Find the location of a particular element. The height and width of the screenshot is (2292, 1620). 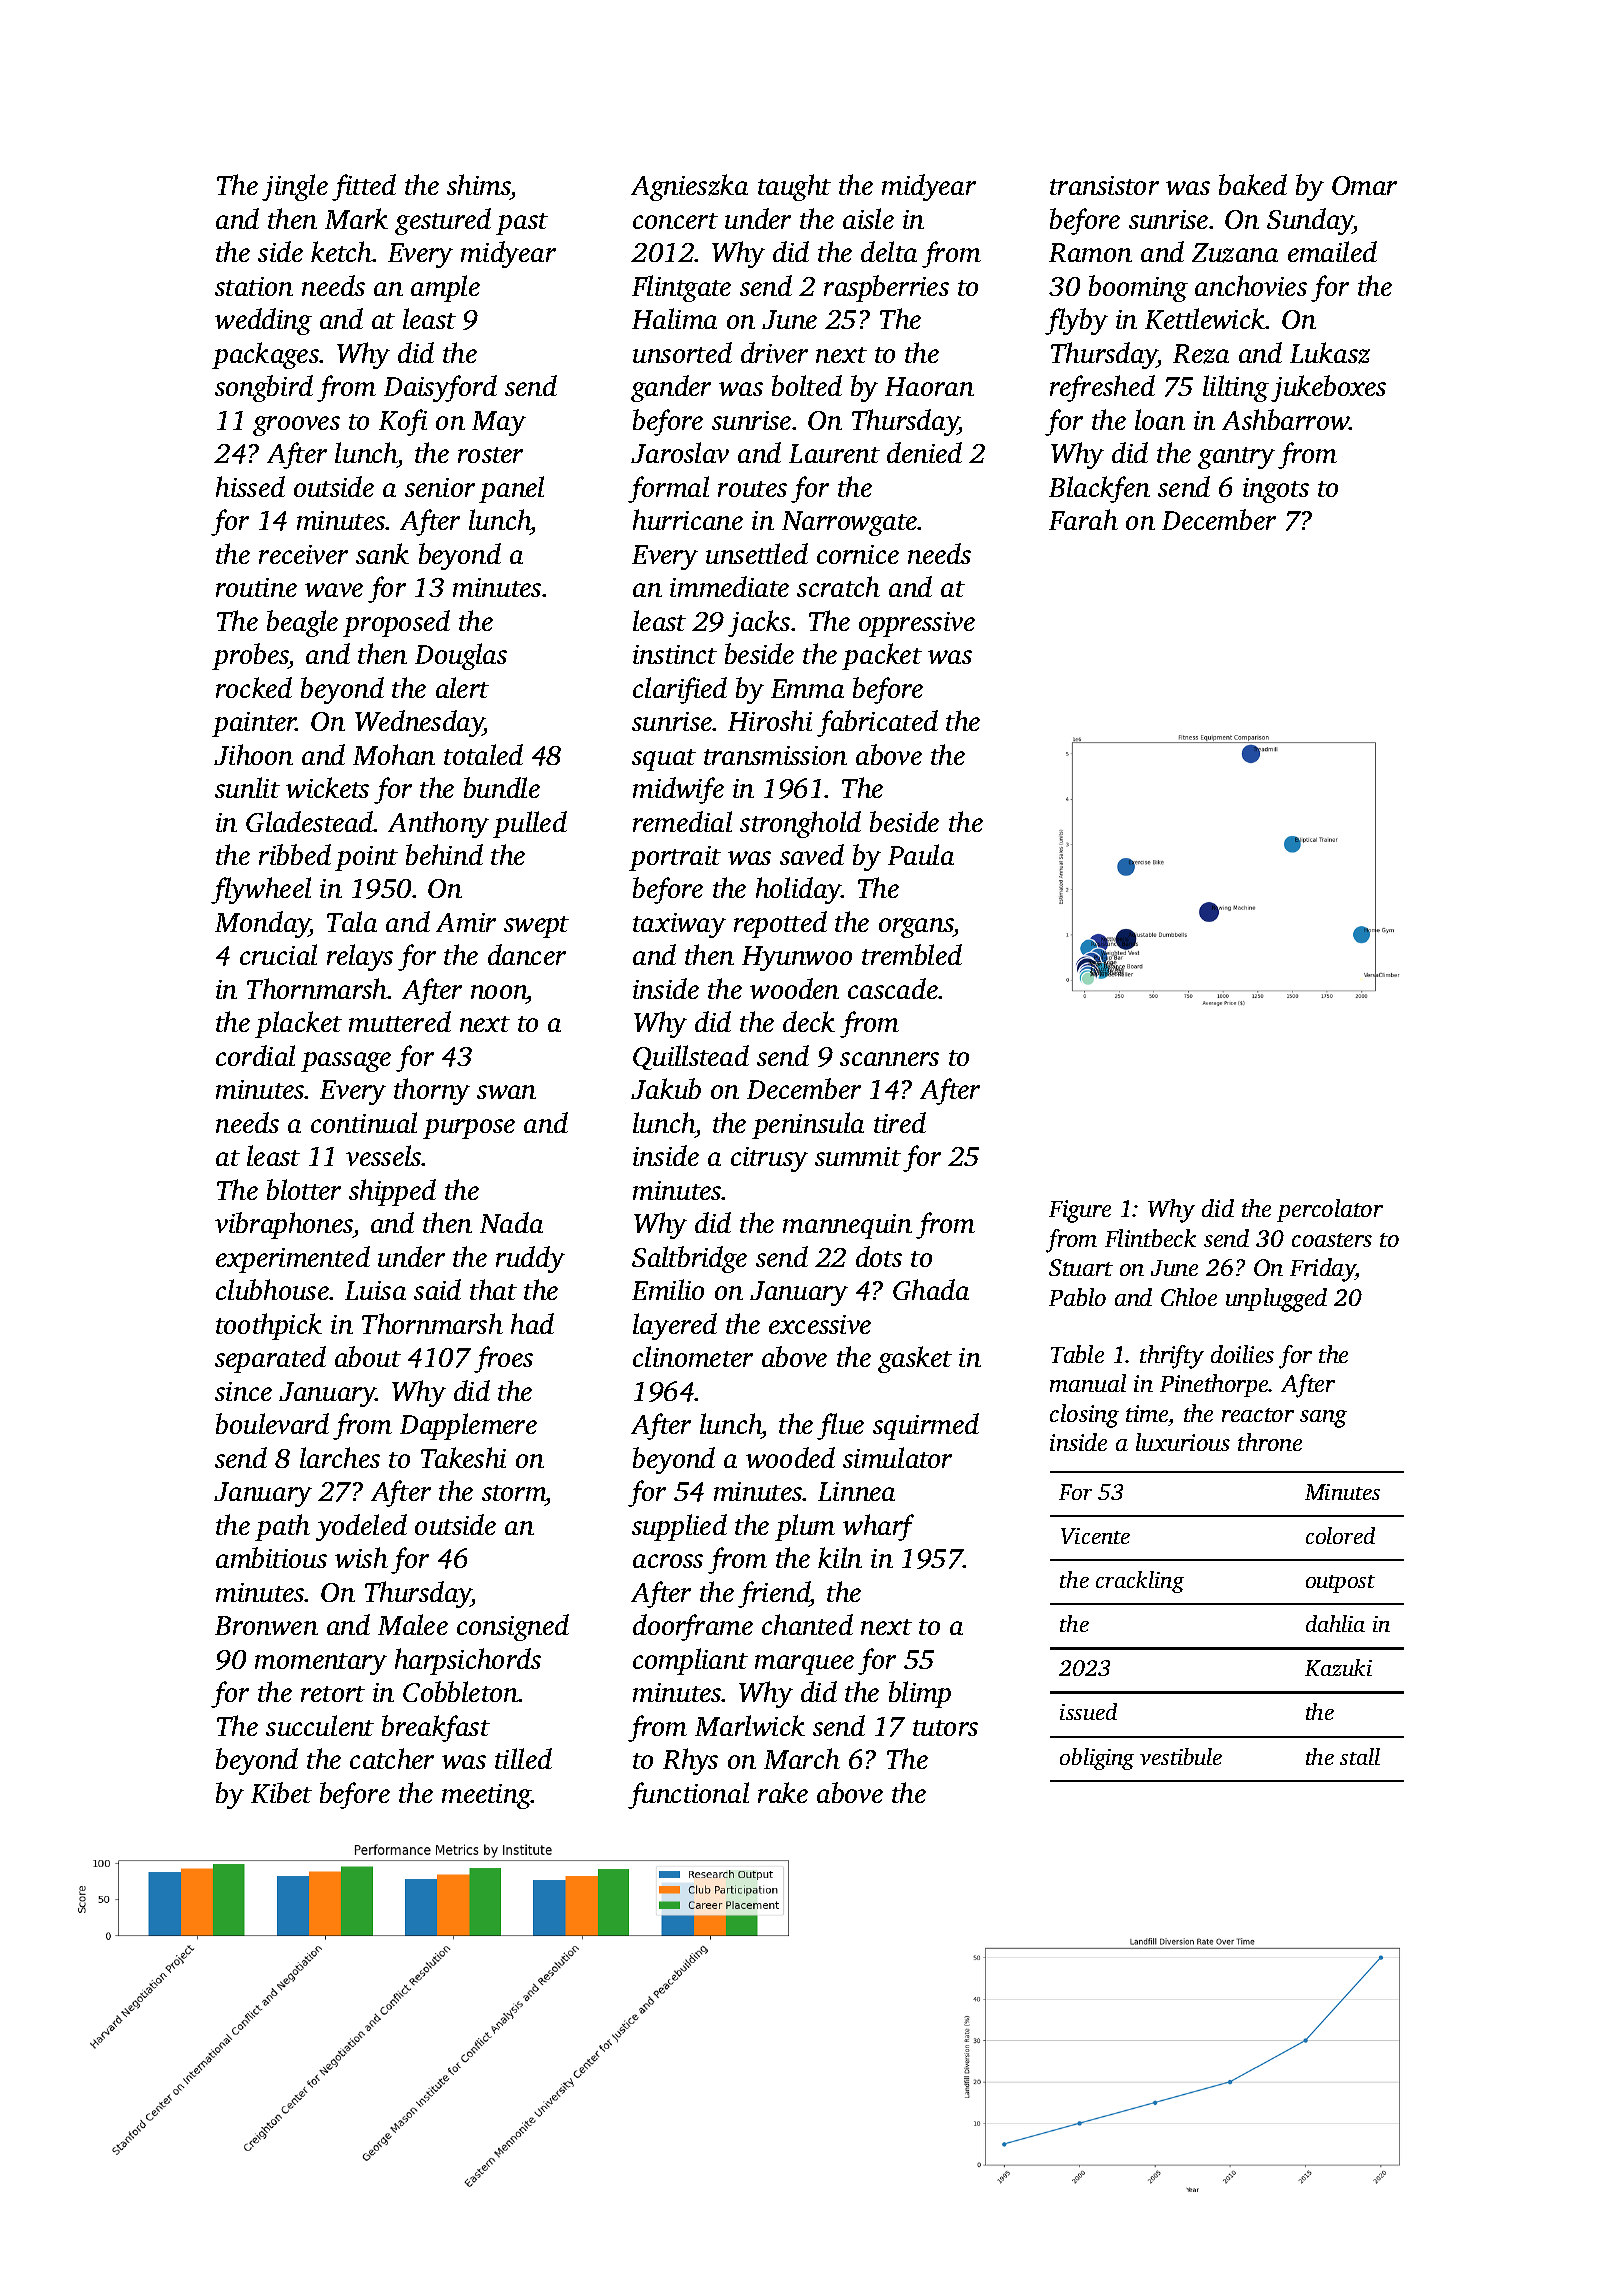

Kibet is located at coordinates (281, 1792).
